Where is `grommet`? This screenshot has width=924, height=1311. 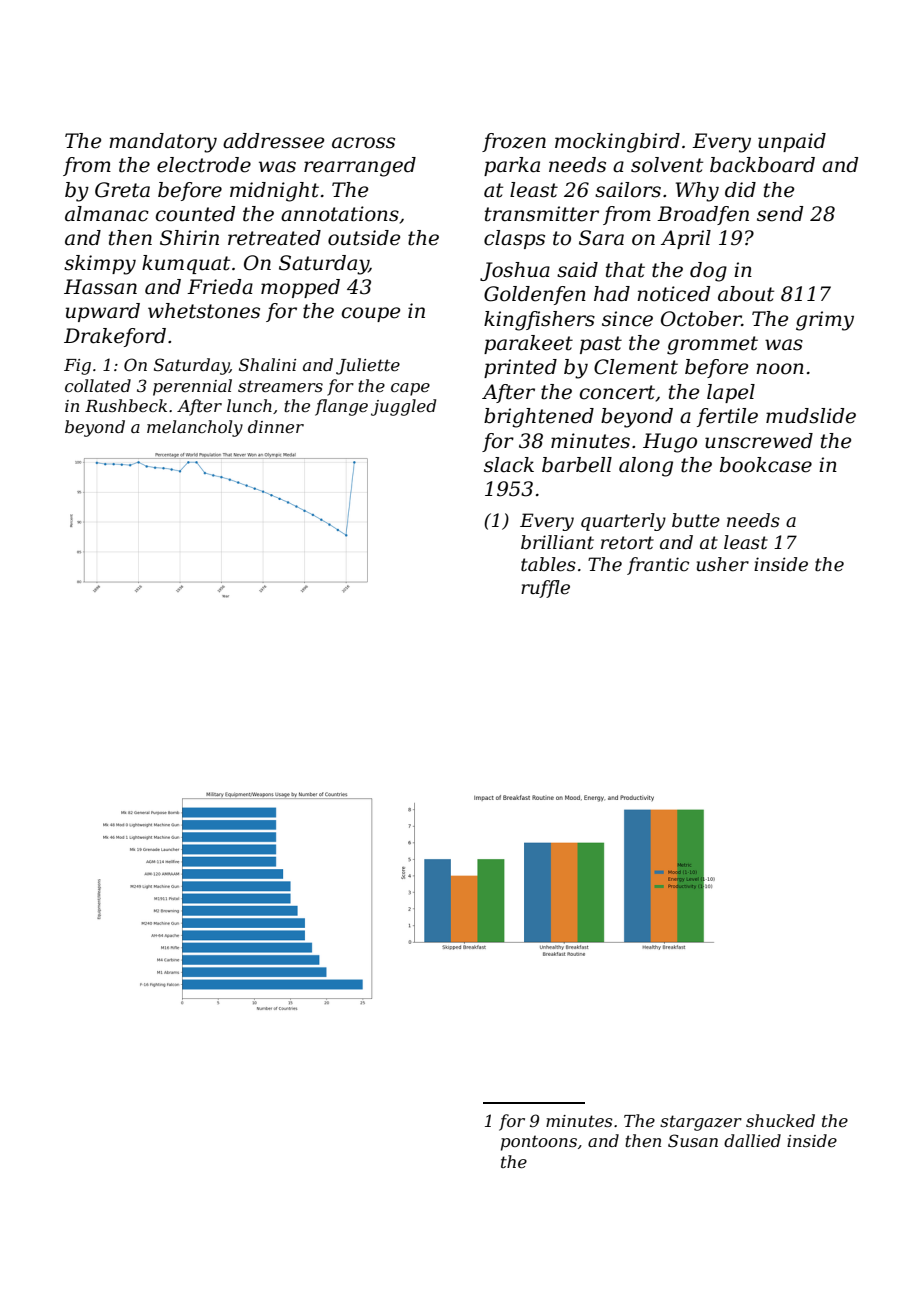 grommet is located at coordinates (712, 345).
